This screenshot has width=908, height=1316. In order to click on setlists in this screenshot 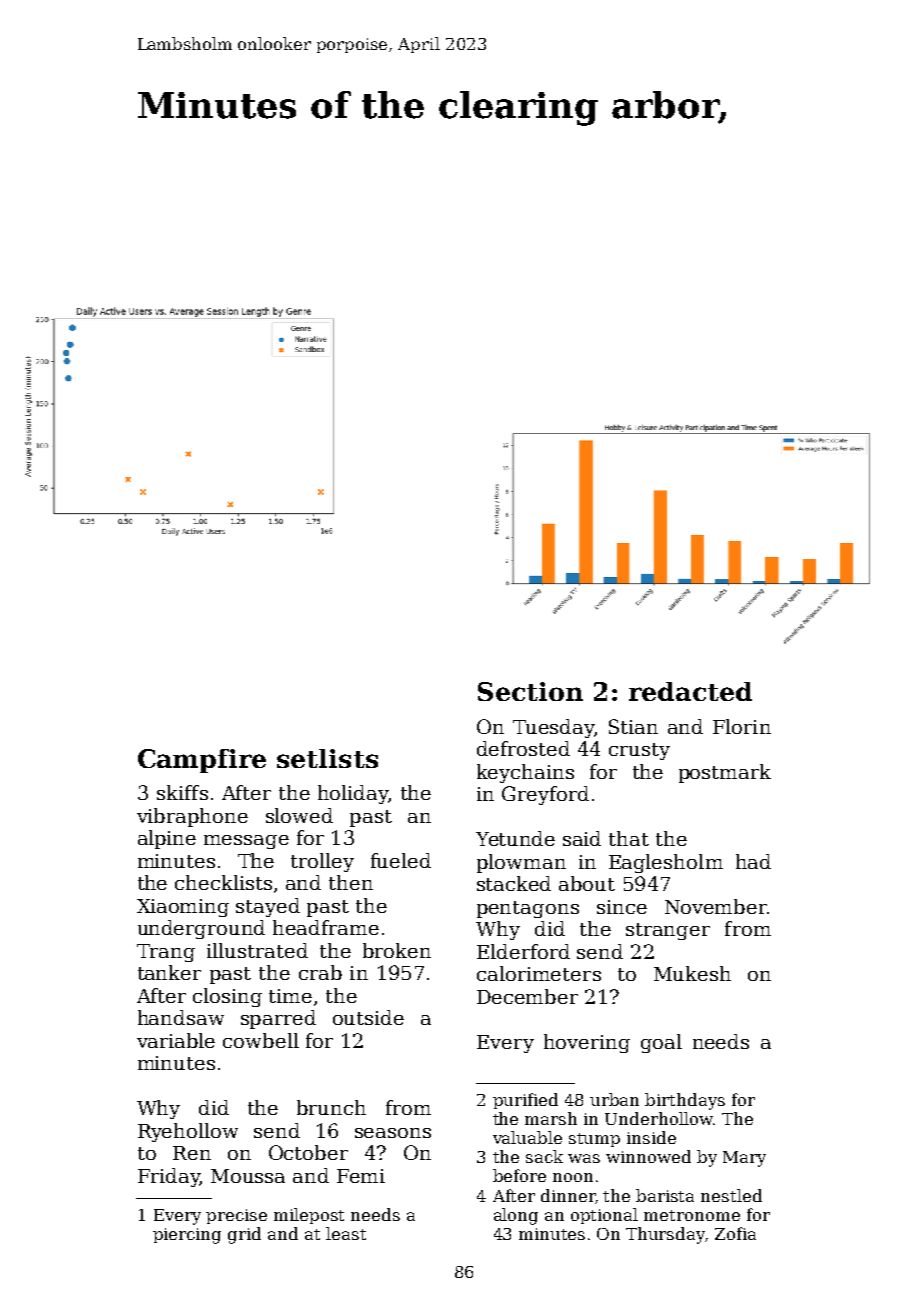, I will do `click(327, 758)`.
